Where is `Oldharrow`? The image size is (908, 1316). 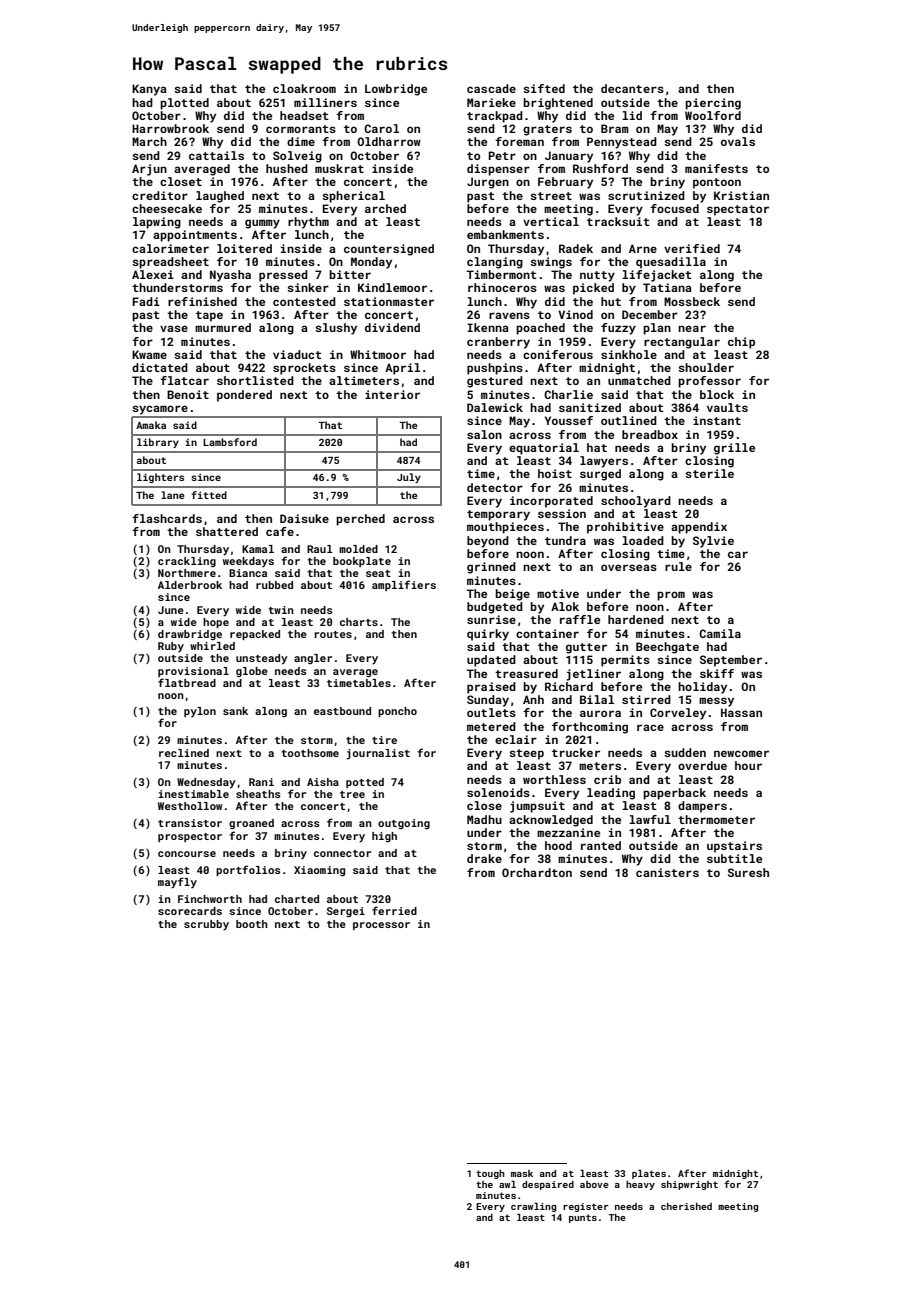
Oldharrow is located at coordinates (389, 141).
